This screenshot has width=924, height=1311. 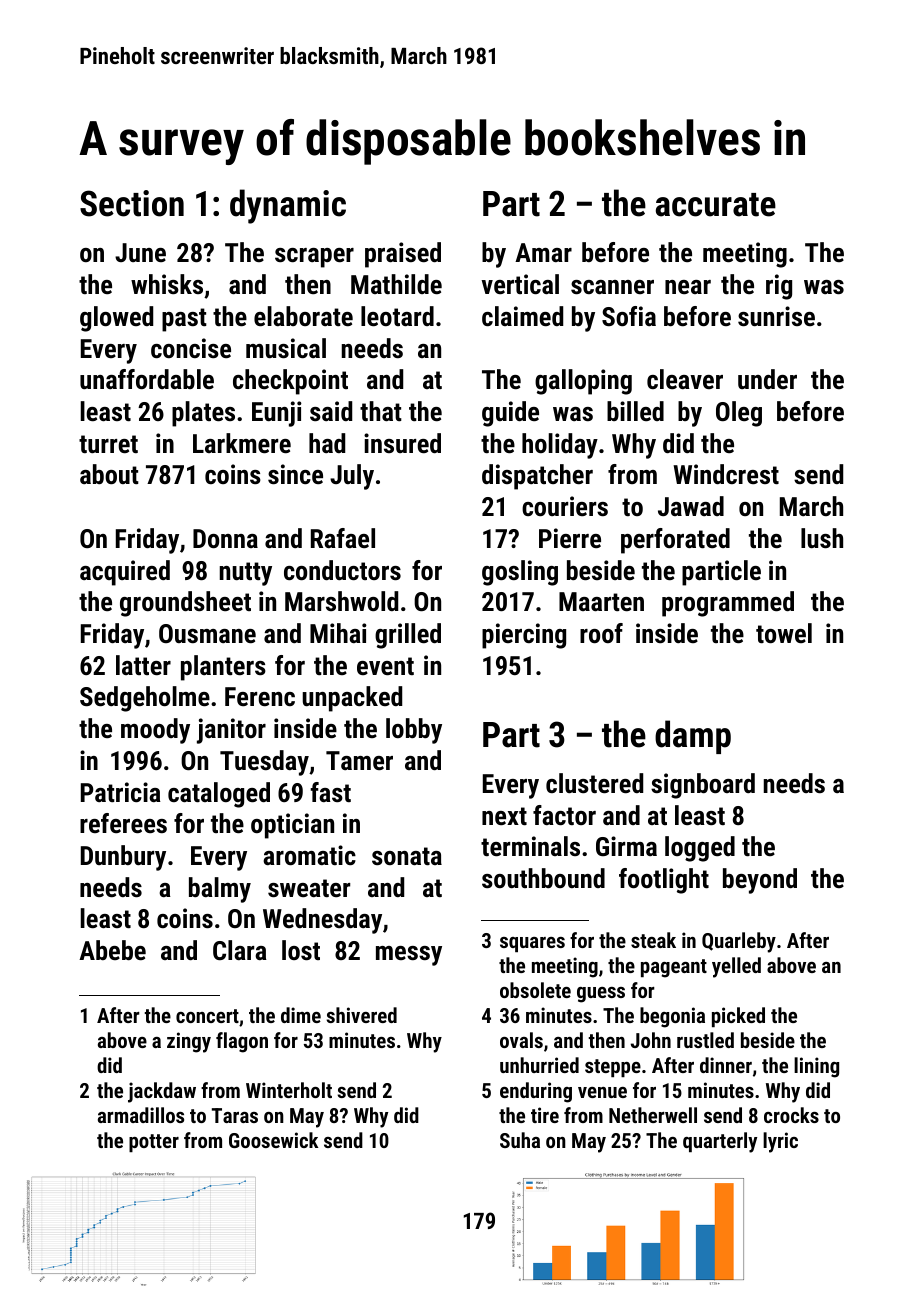 What do you see at coordinates (716, 205) in the screenshot?
I see `accurate` at bounding box center [716, 205].
